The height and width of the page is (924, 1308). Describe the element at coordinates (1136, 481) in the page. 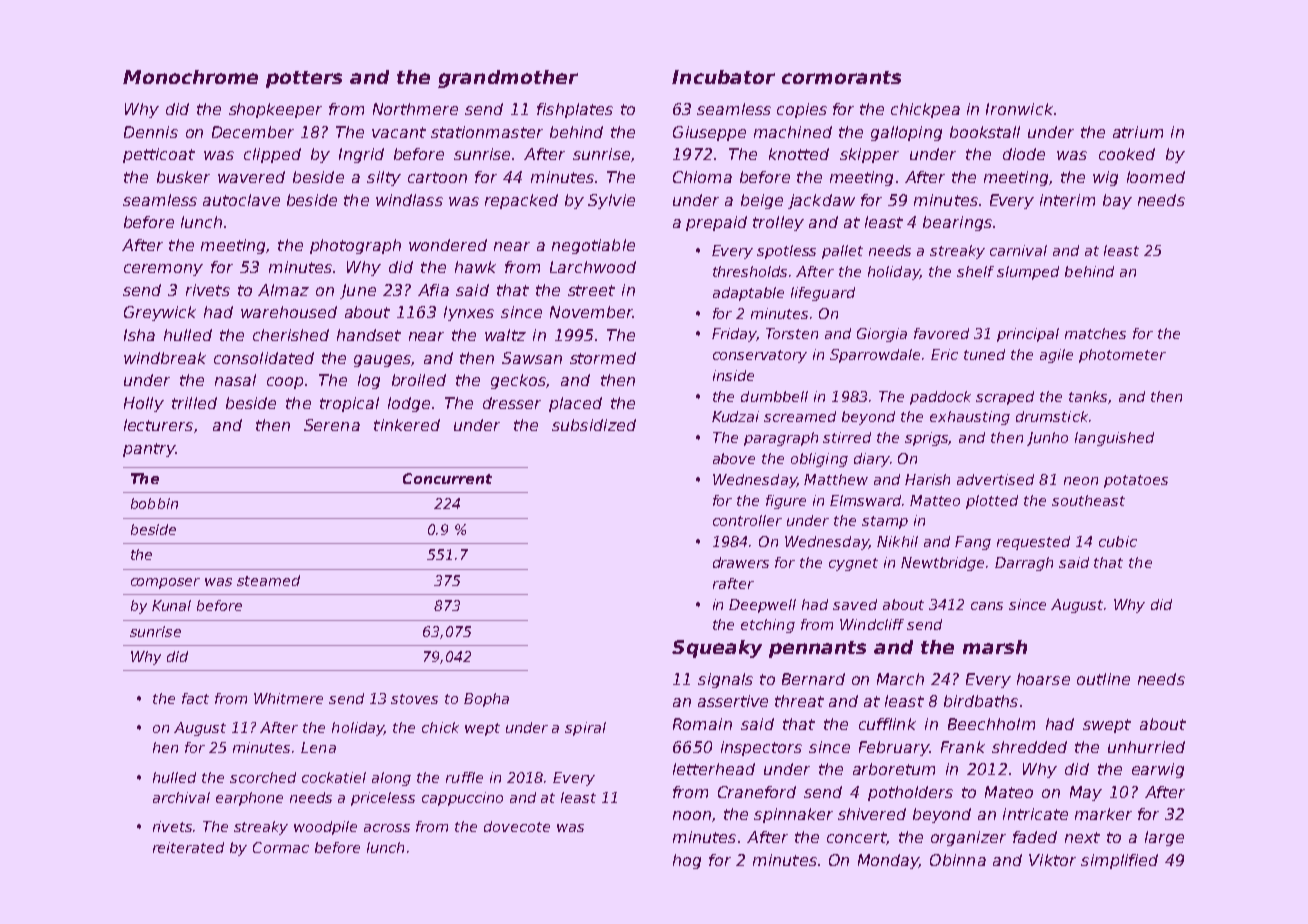

I see `potatoes` at that location.
